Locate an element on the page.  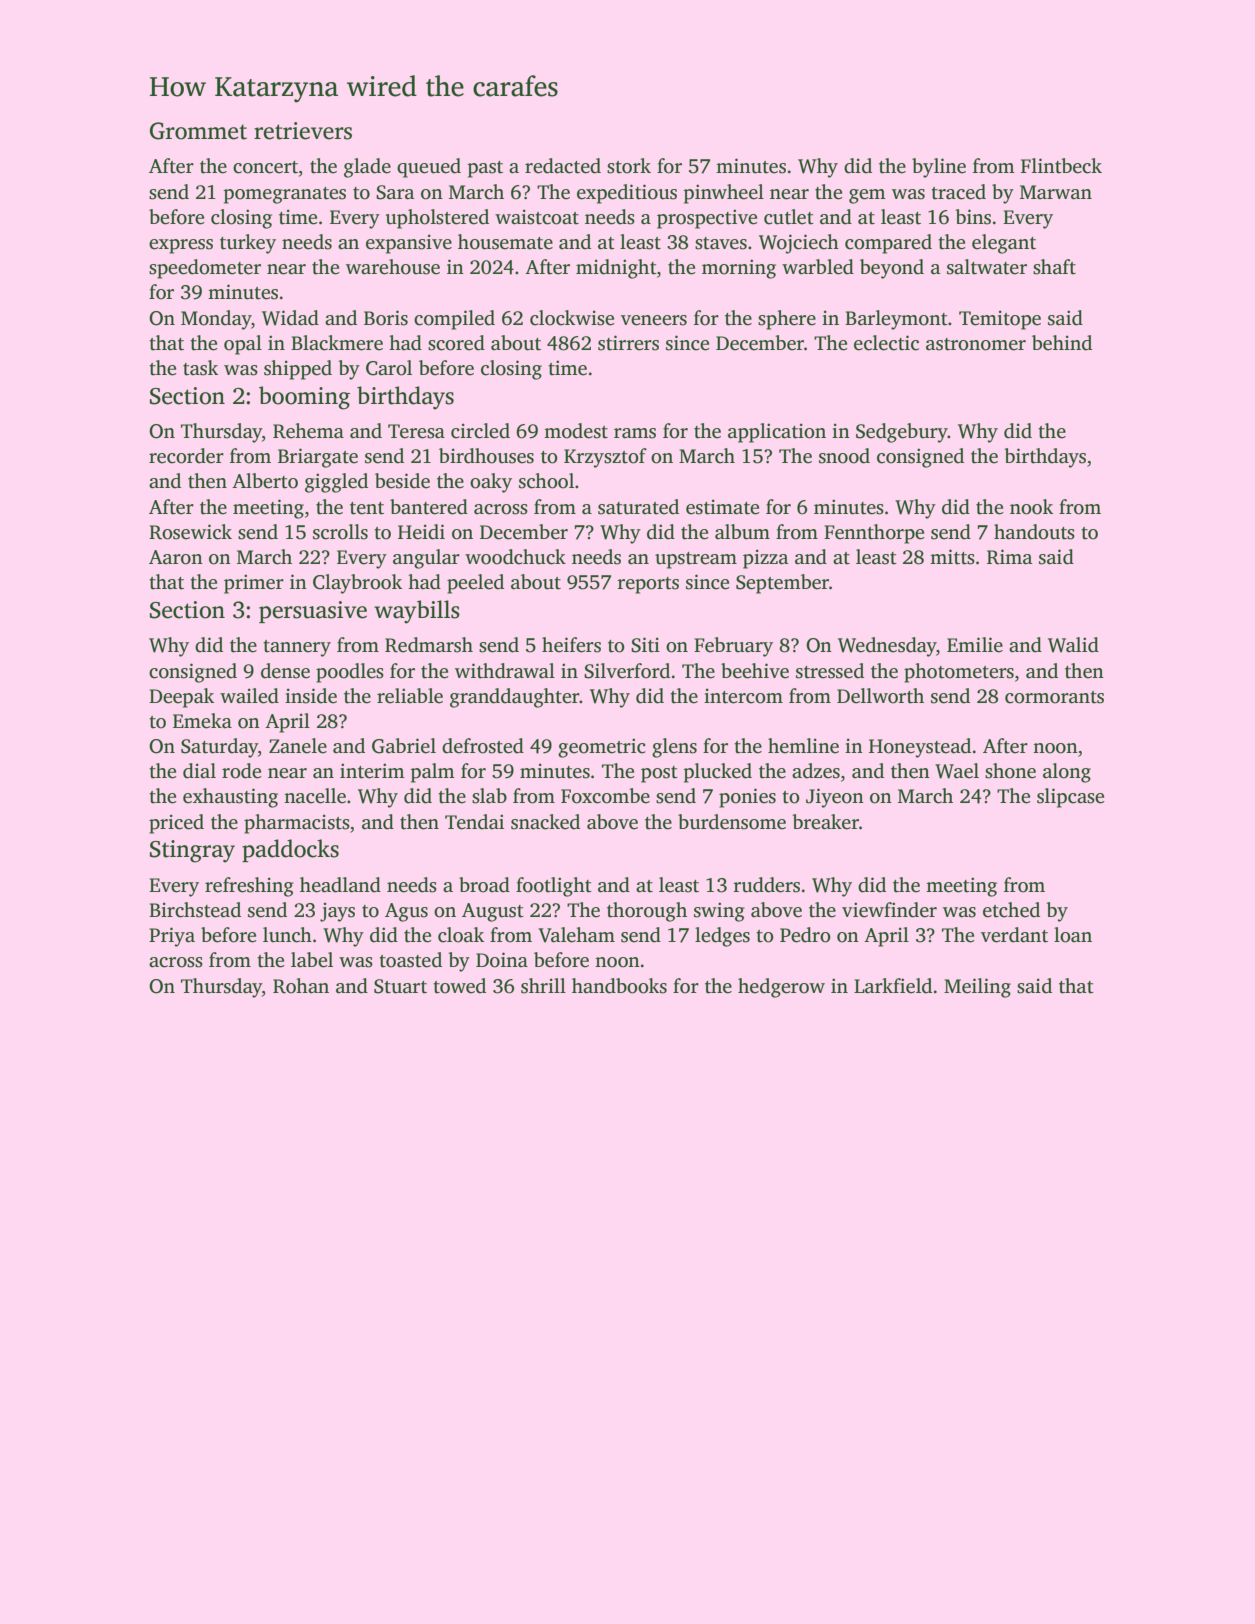
February is located at coordinates (733, 647).
